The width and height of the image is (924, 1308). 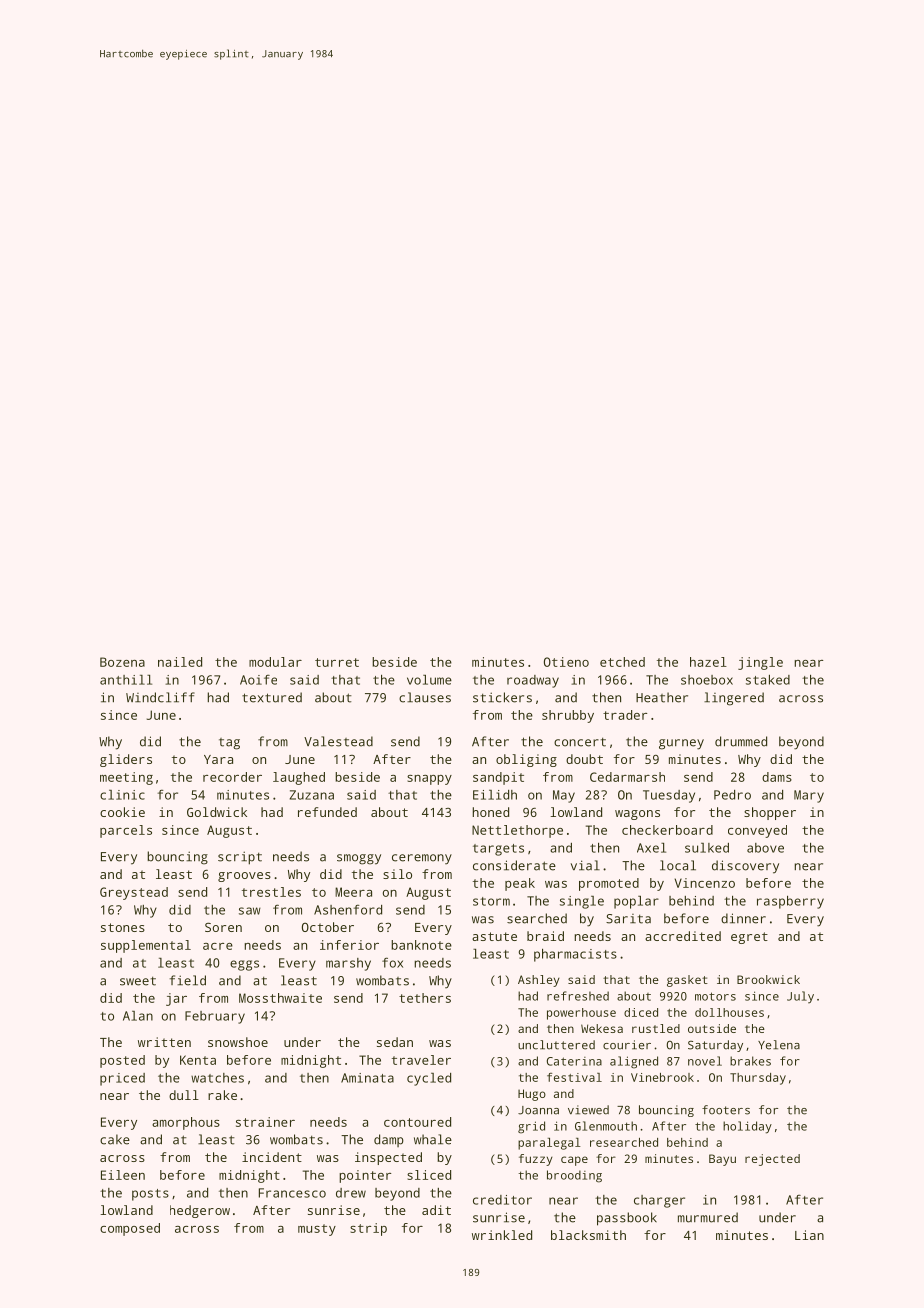 I want to click on murmured, so click(x=708, y=1217).
